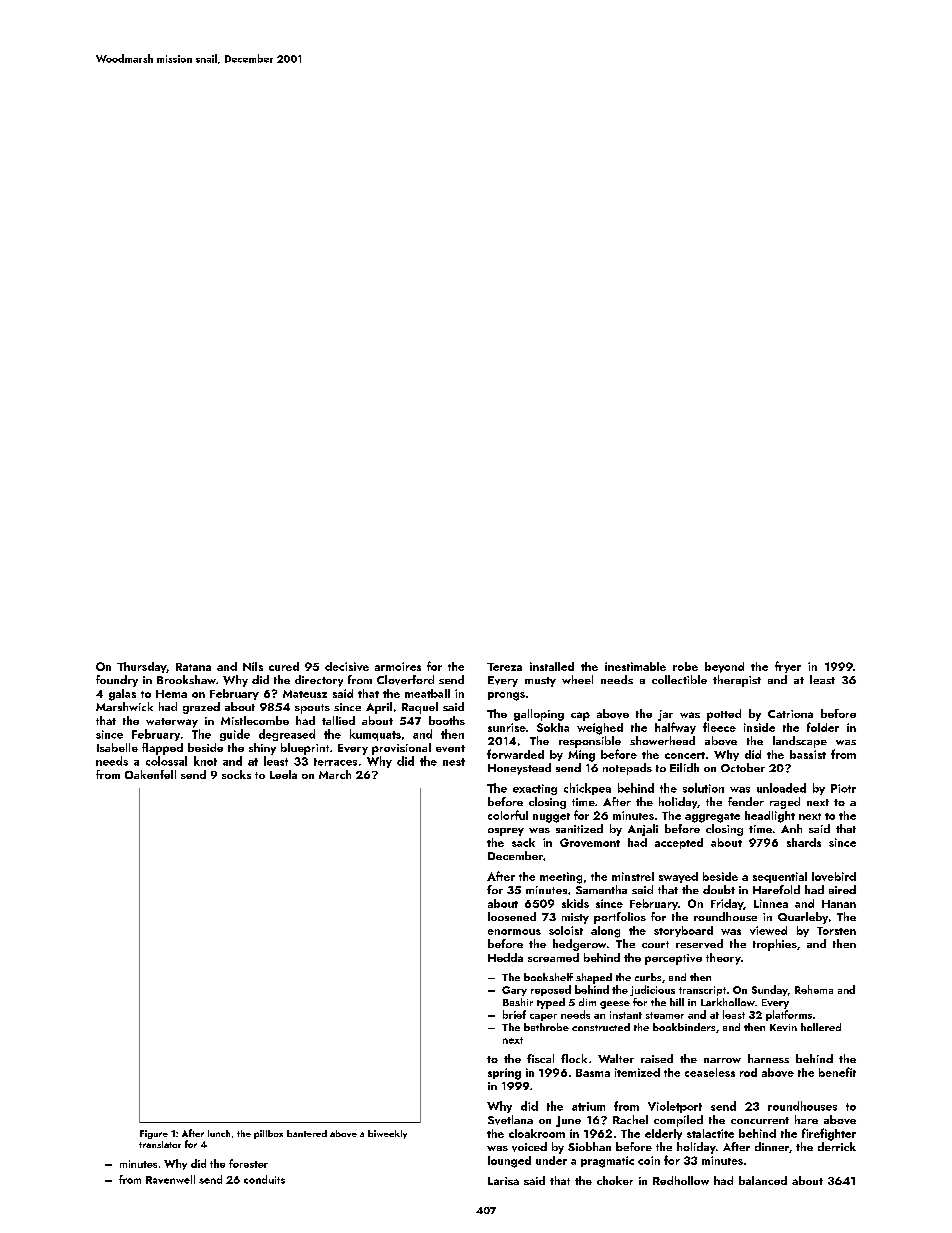 This screenshot has height=1233, width=952. What do you see at coordinates (506, 696) in the screenshot?
I see `prongs` at bounding box center [506, 696].
